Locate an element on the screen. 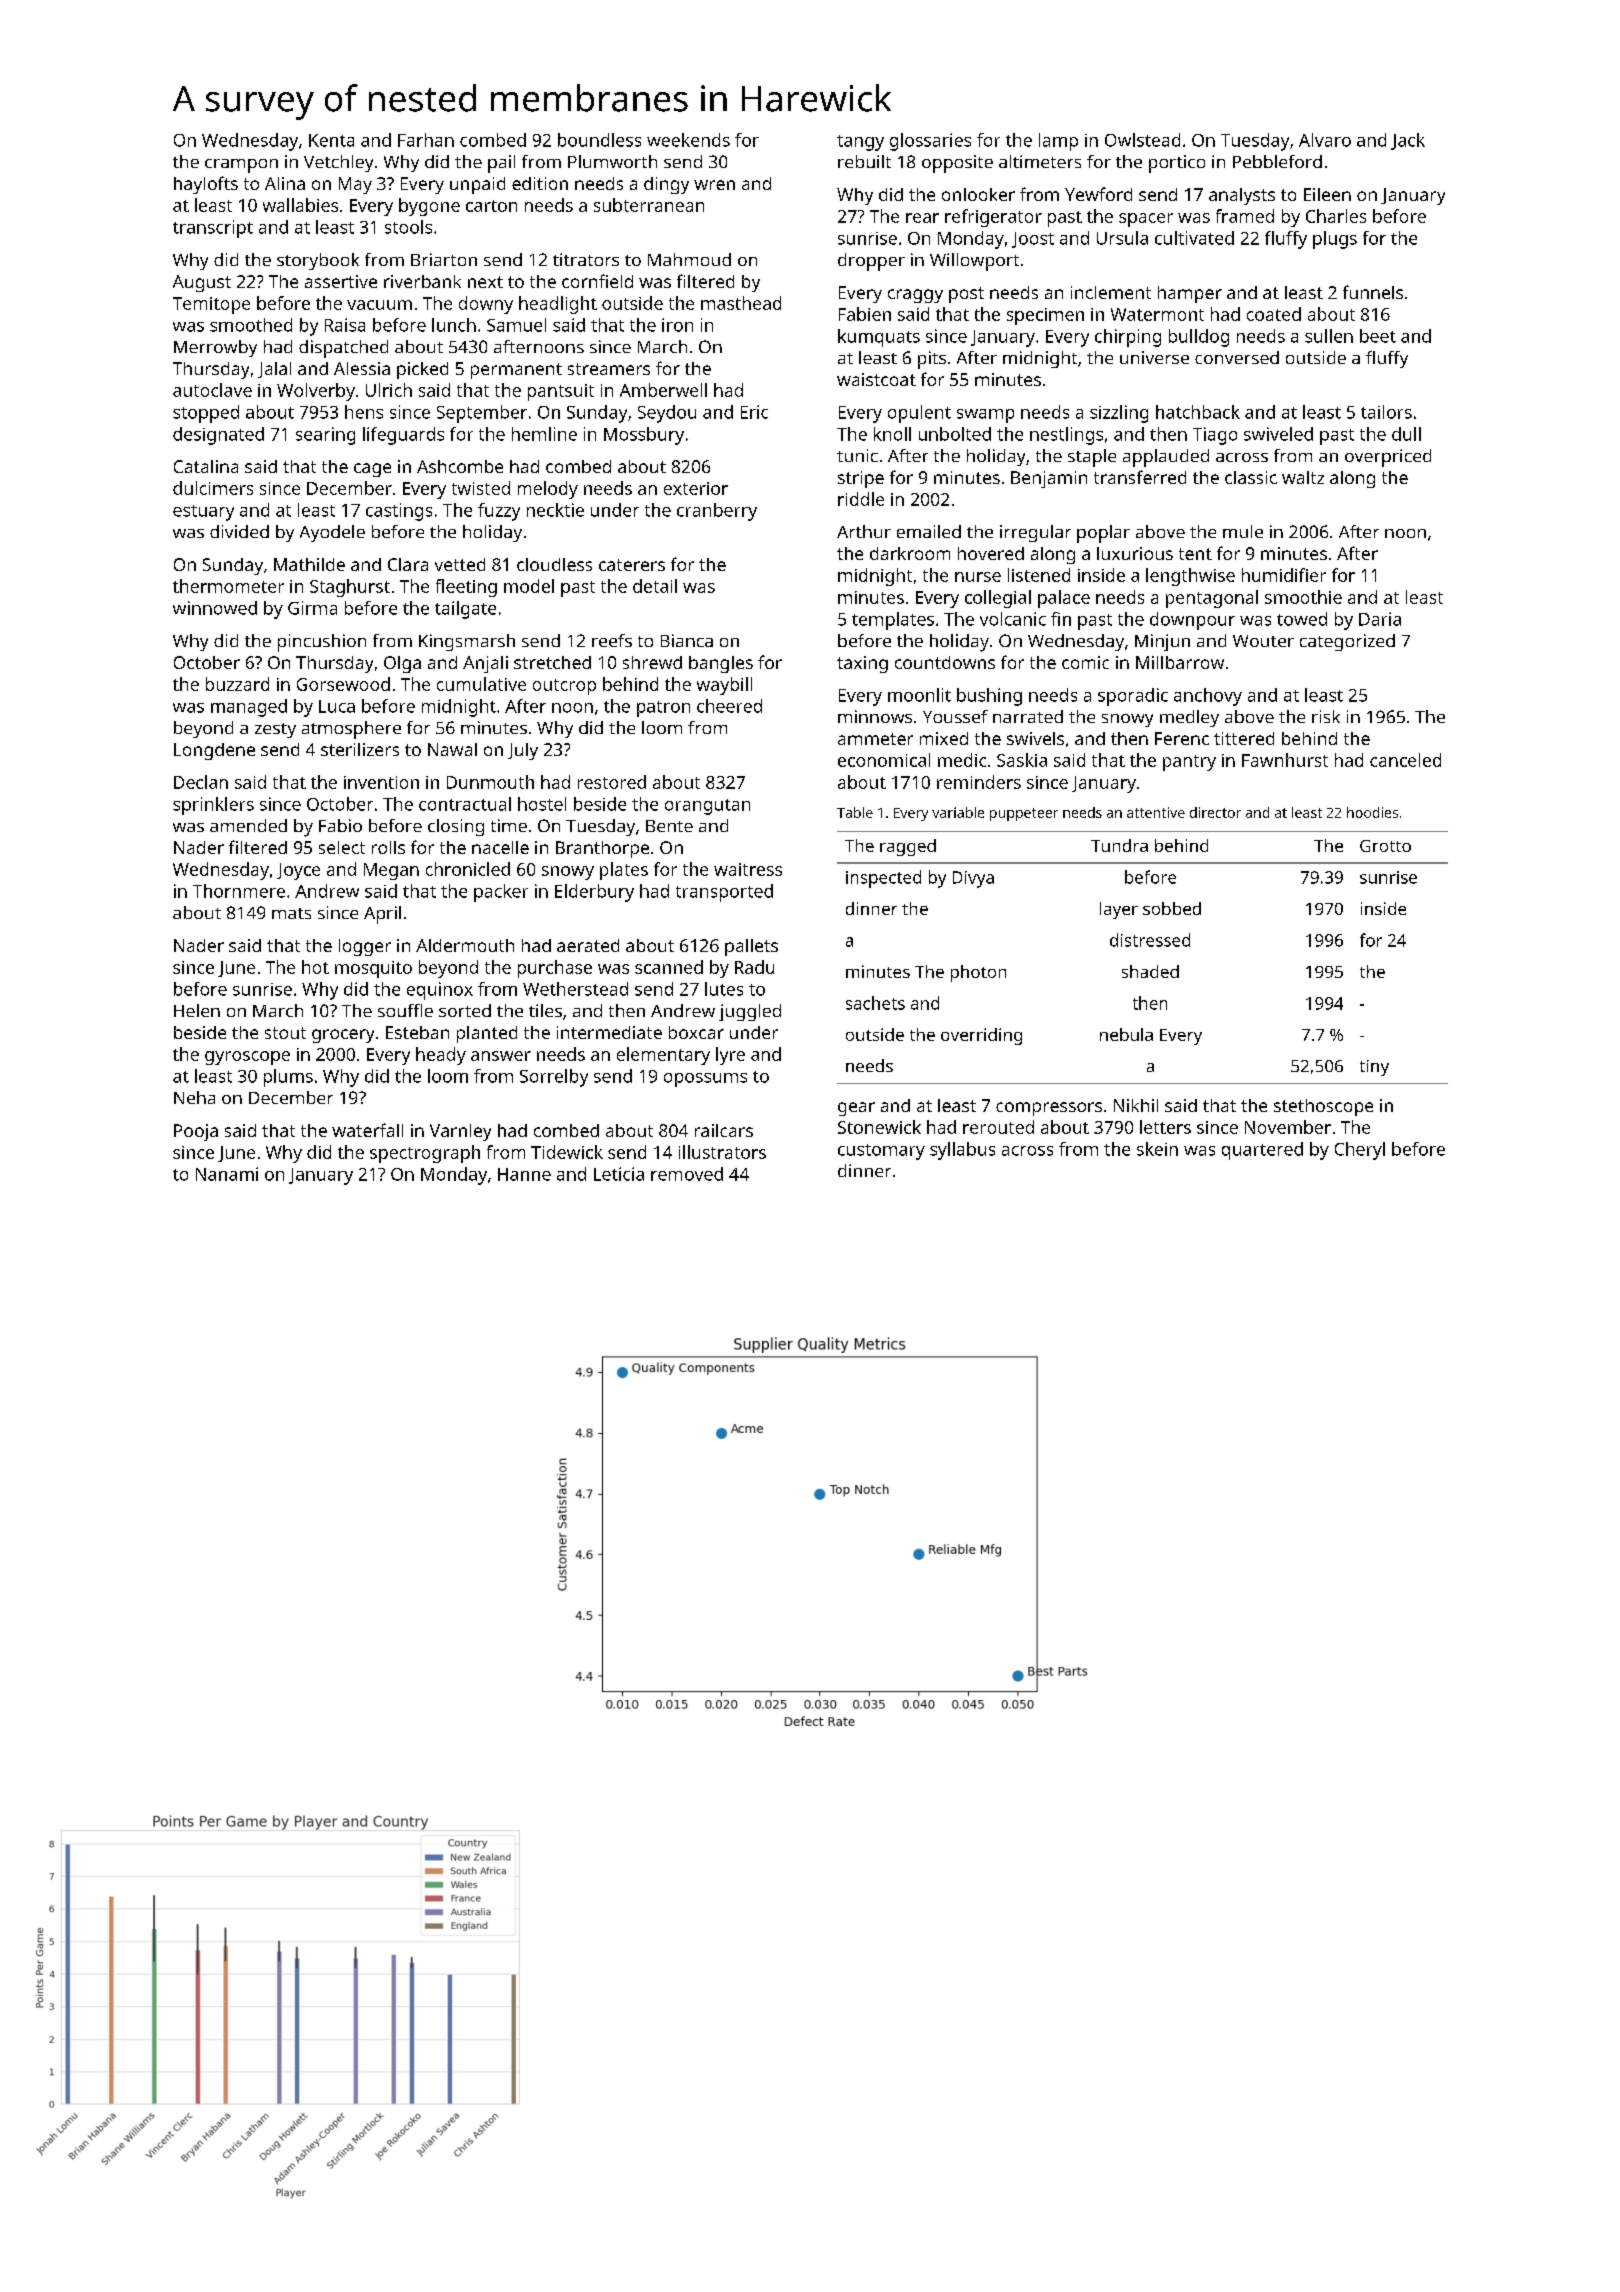  pallets is located at coordinates (751, 947).
